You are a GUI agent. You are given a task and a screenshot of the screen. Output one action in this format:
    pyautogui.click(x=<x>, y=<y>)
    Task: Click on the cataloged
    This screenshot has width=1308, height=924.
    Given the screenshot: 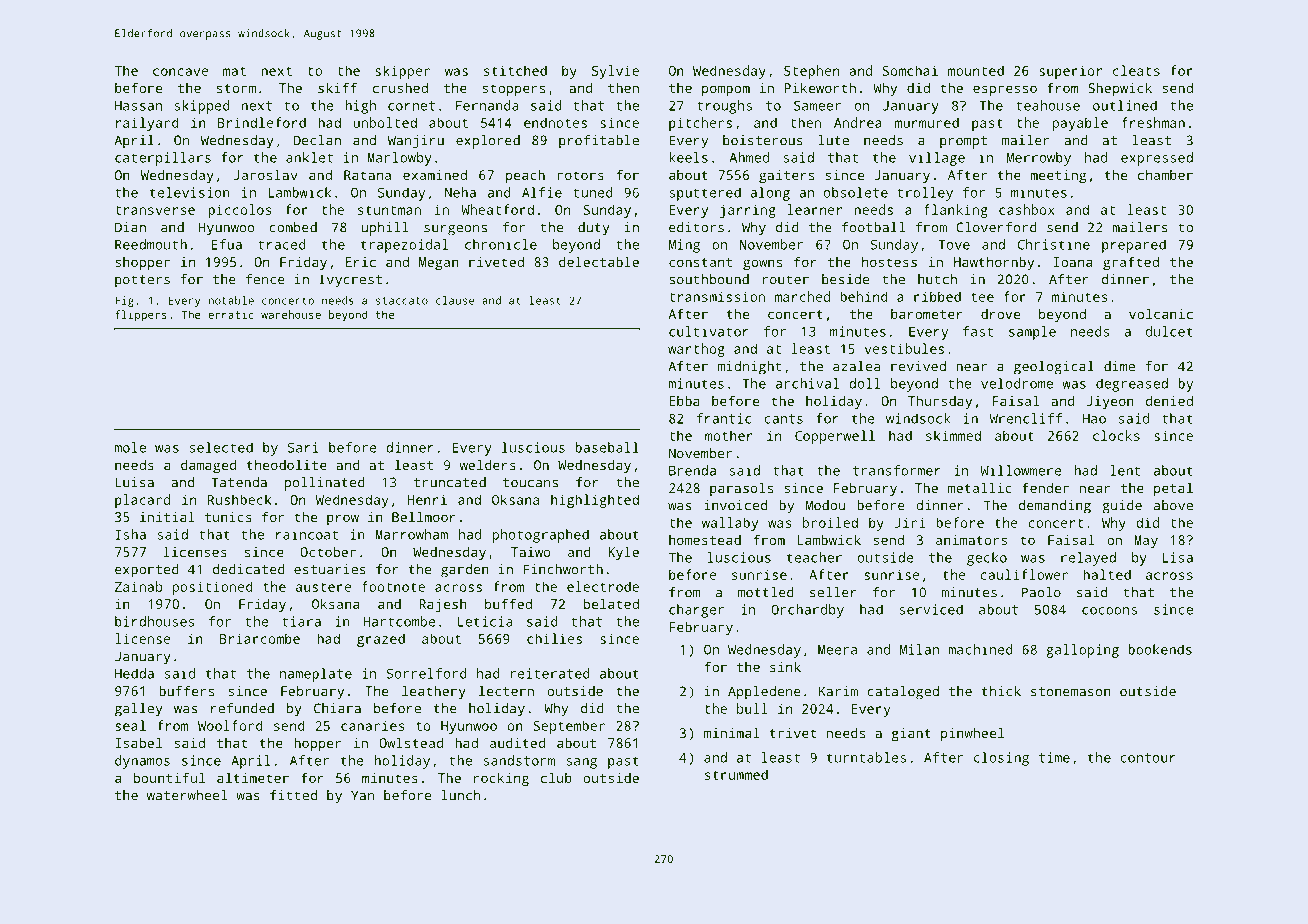 What is the action you would take?
    pyautogui.click(x=903, y=693)
